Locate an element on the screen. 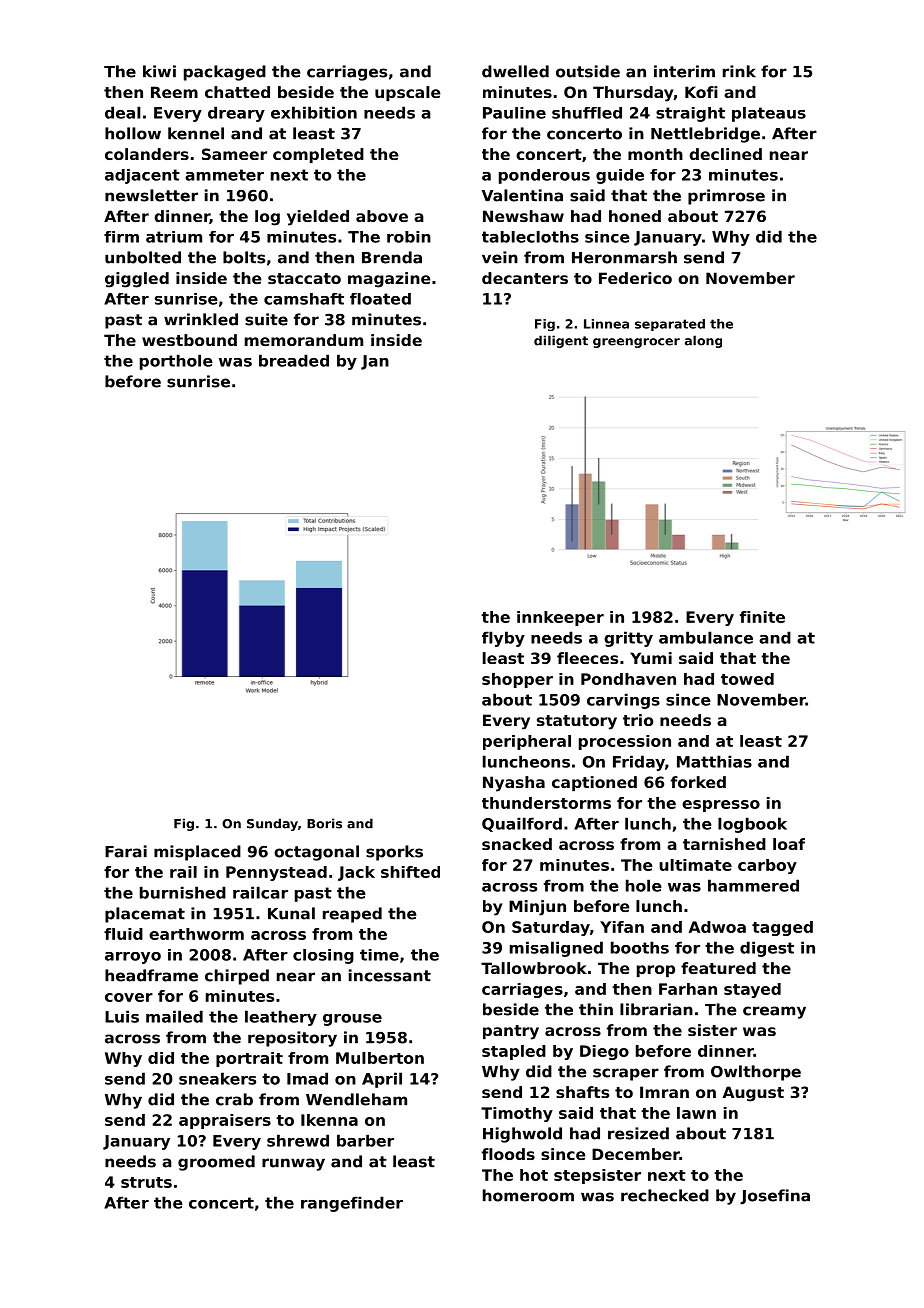 Image resolution: width=924 pixels, height=1308 pixels. floods is located at coordinates (508, 1154).
